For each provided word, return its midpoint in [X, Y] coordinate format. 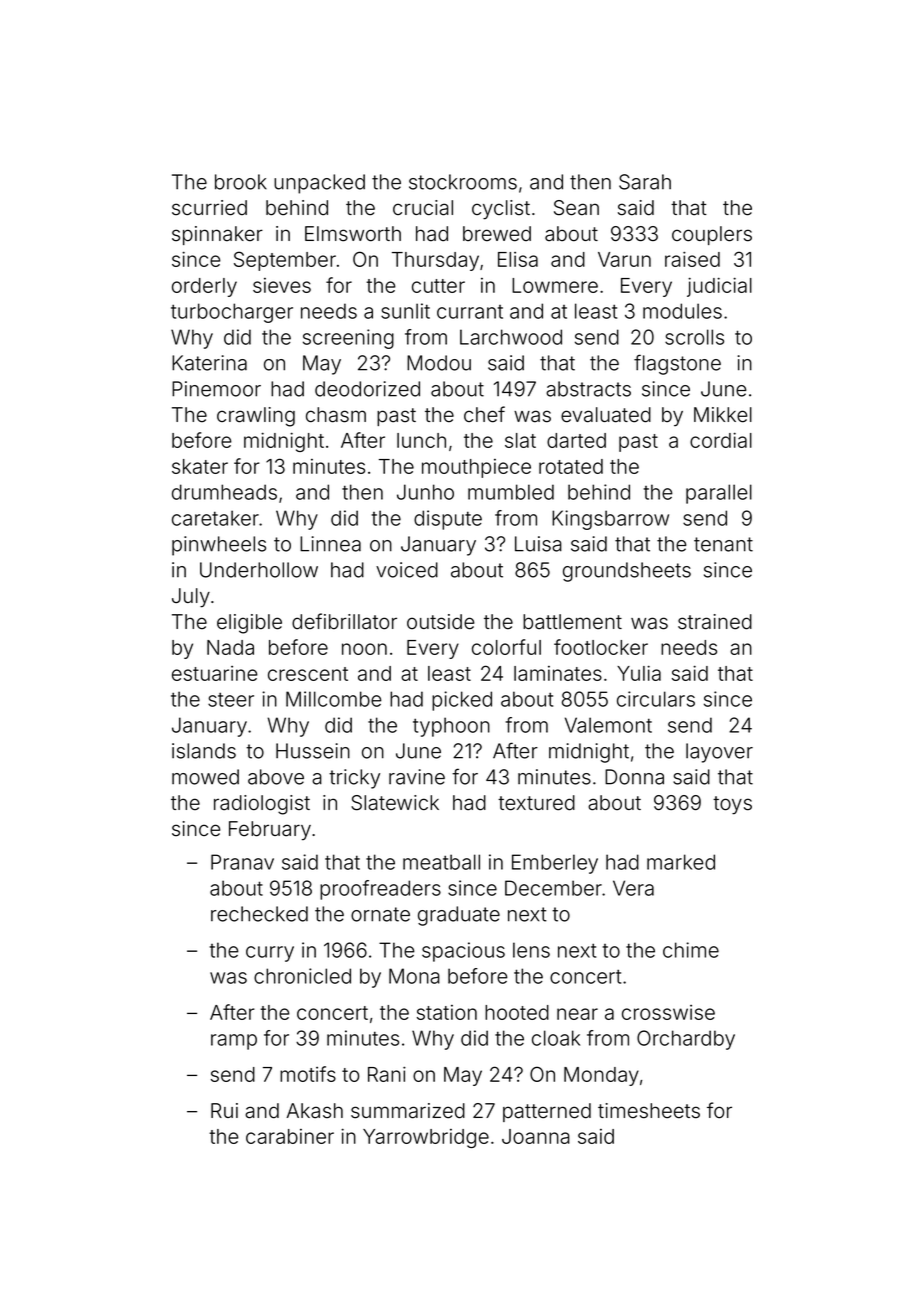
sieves [282, 285]
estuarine [215, 673]
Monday [601, 1076]
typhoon [451, 727]
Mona [414, 976]
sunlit [405, 311]
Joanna [536, 1136]
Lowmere [555, 285]
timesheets [649, 1111]
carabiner [290, 1136]
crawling [256, 417]
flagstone [677, 364]
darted [576, 440]
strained [715, 622]
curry [270, 954]
